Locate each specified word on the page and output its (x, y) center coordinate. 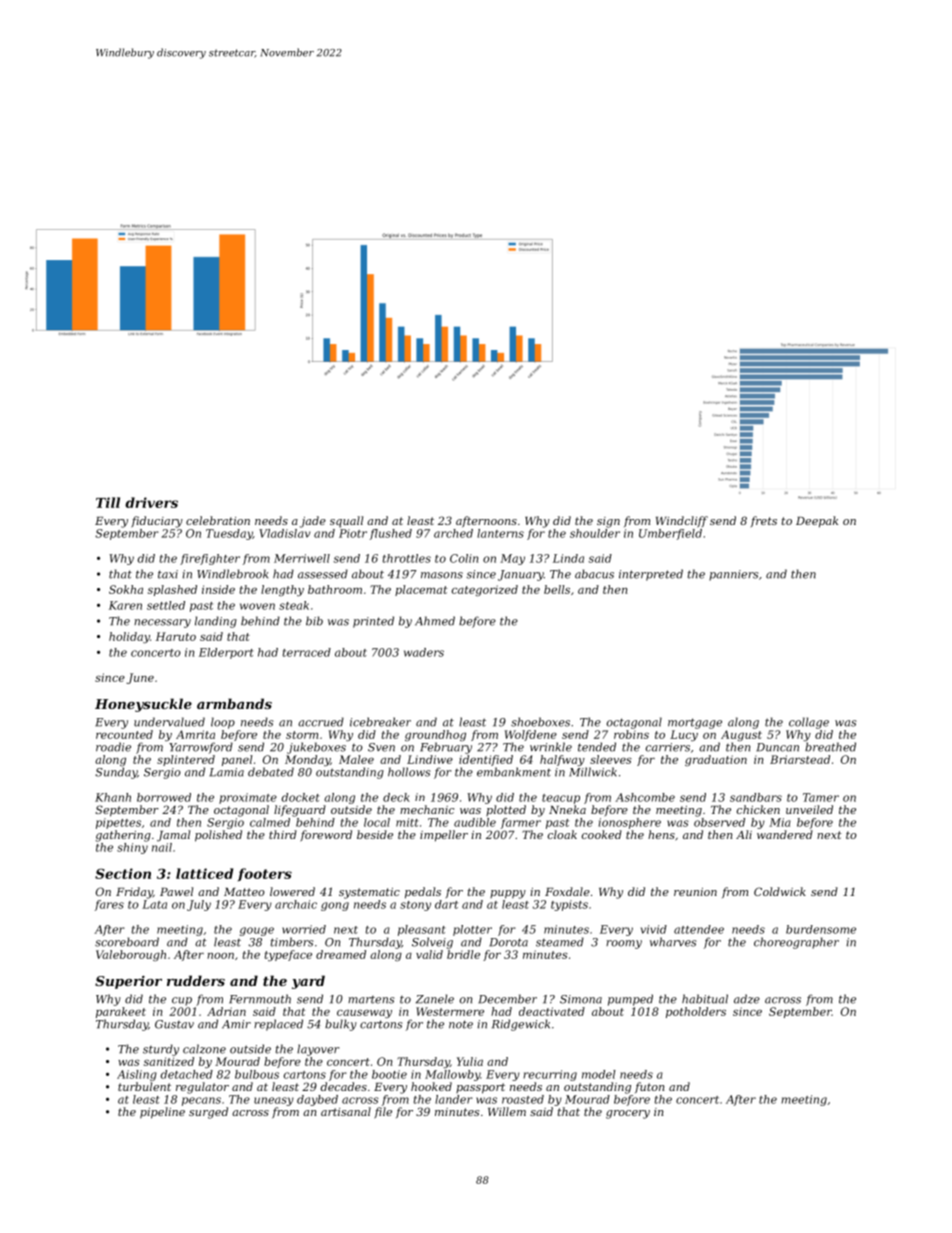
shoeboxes (540, 722)
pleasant (422, 930)
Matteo (244, 892)
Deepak (817, 522)
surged (208, 1113)
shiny (132, 848)
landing (216, 622)
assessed (323, 574)
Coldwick (780, 891)
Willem (507, 1111)
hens (661, 834)
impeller (444, 836)
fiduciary (157, 522)
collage (809, 723)
